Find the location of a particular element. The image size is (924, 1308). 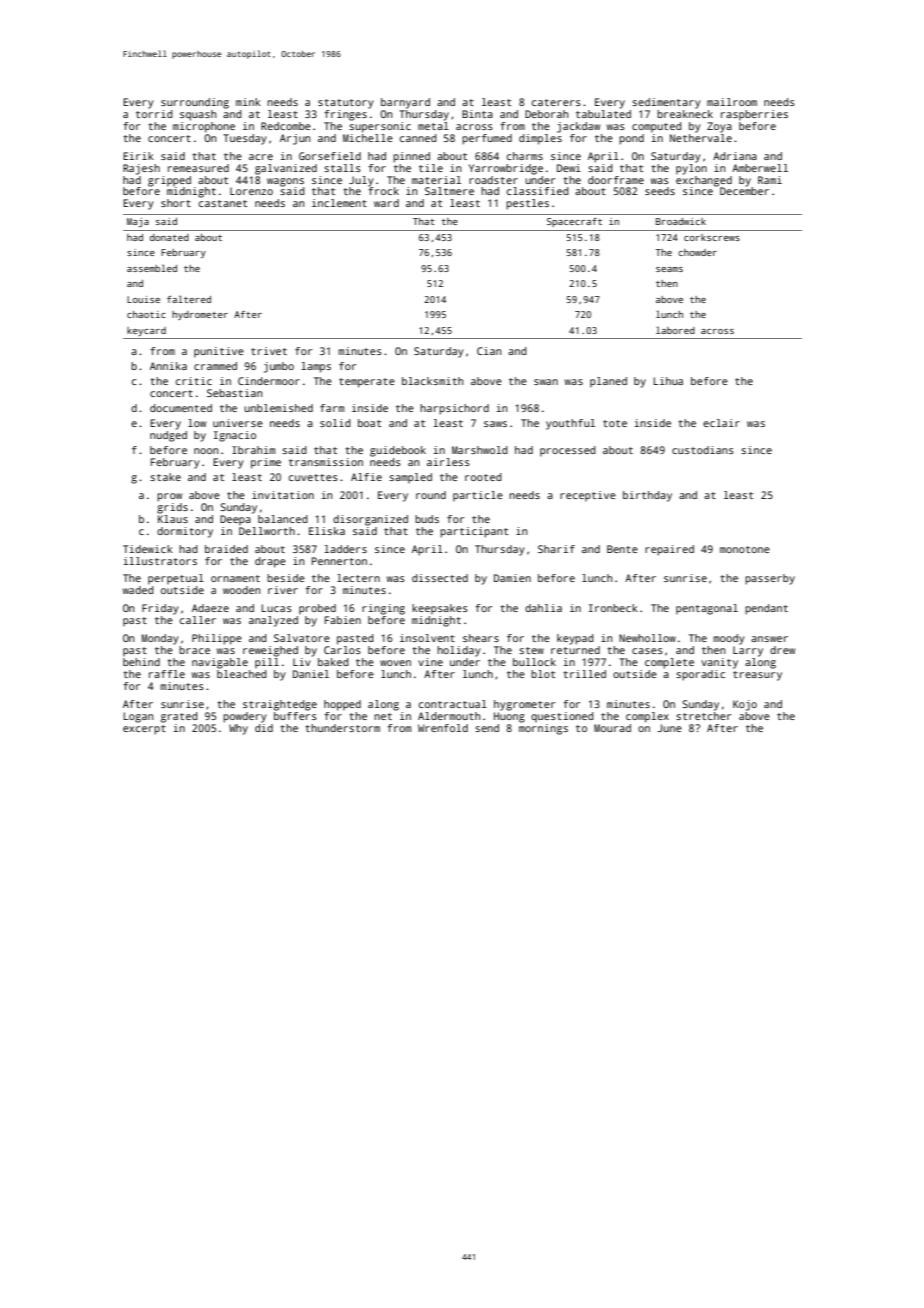

stretcher is located at coordinates (703, 716).
